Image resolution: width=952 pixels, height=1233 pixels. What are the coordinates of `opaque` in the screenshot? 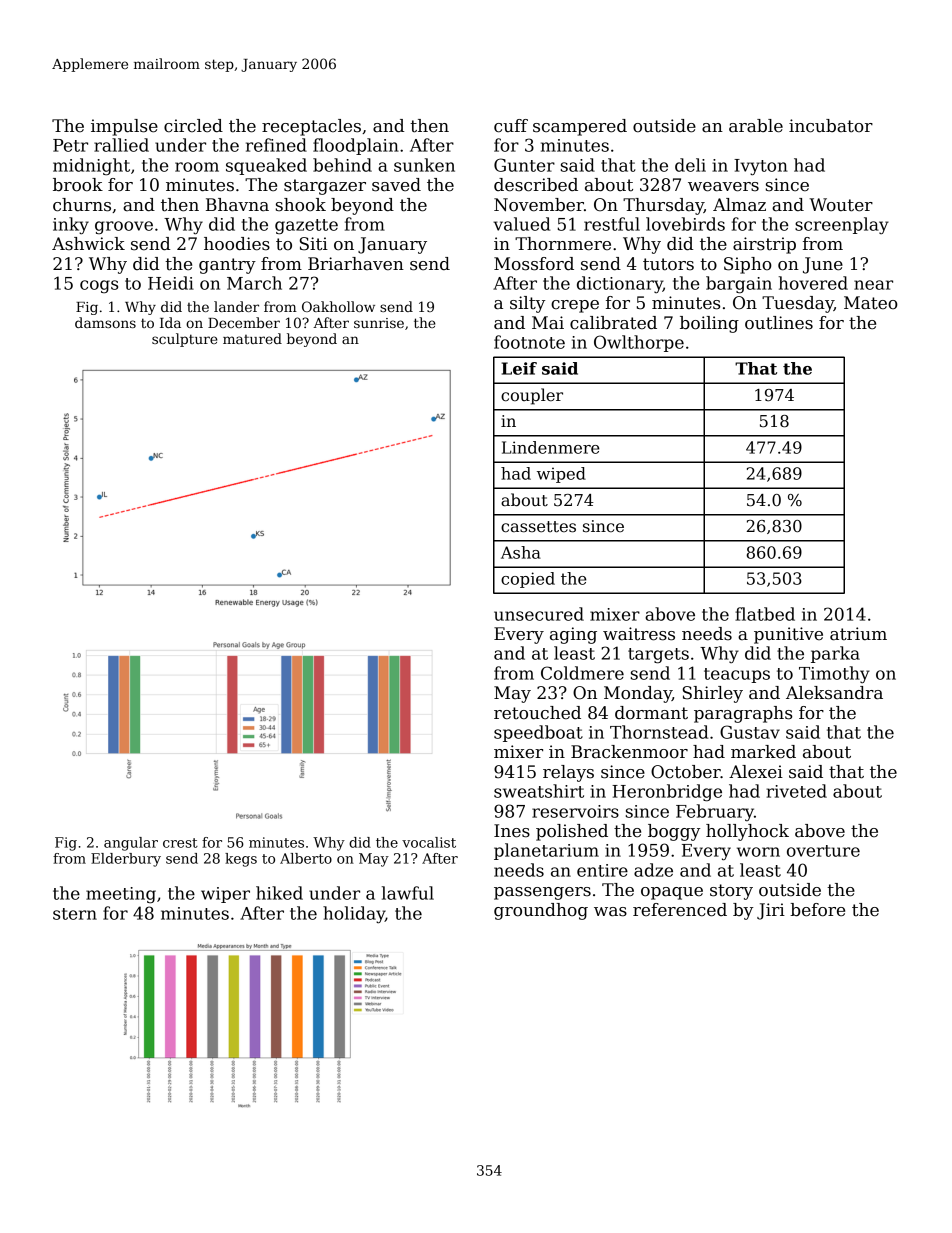 It's located at (672, 893).
